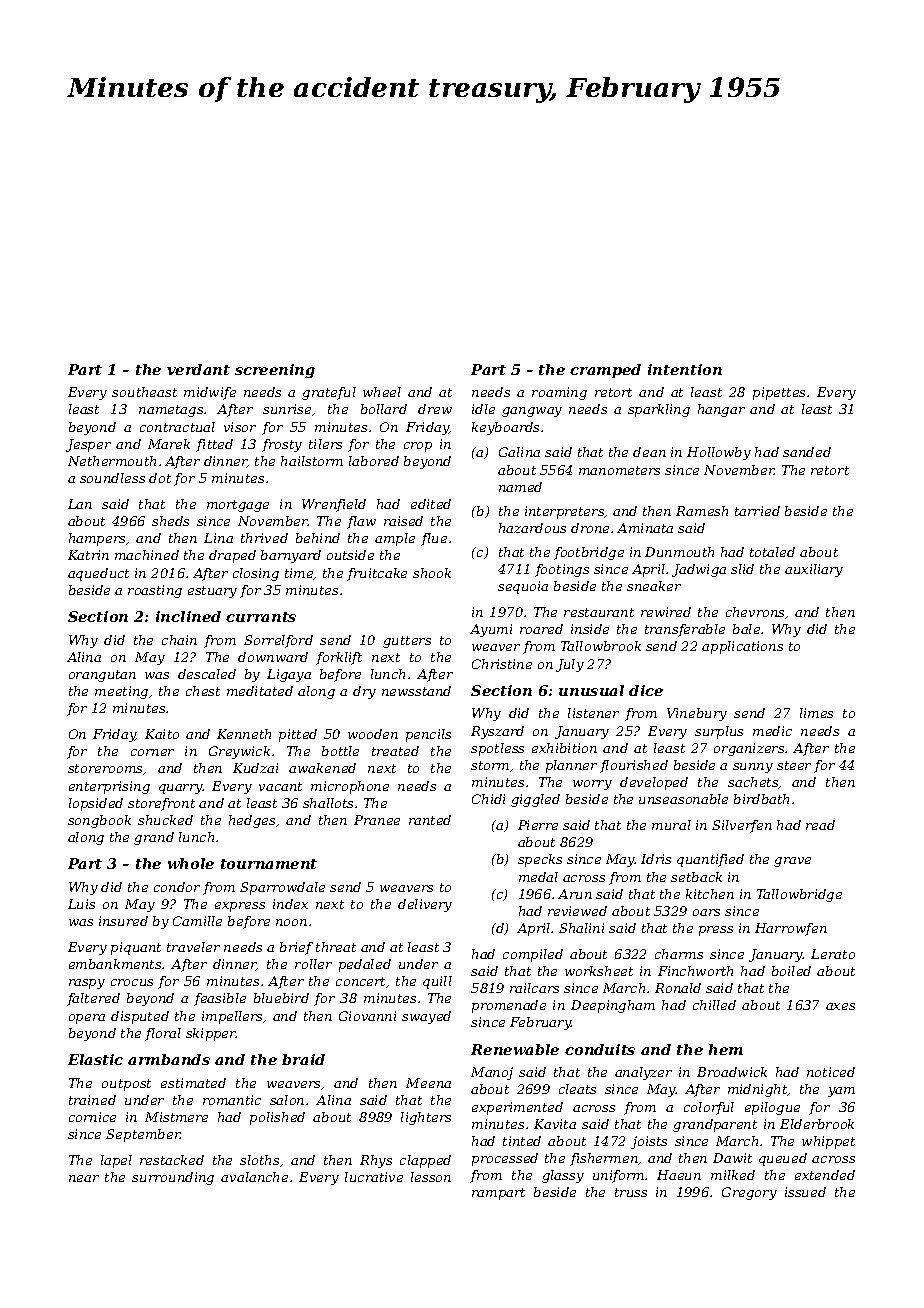  I want to click on hampers, so click(97, 539).
